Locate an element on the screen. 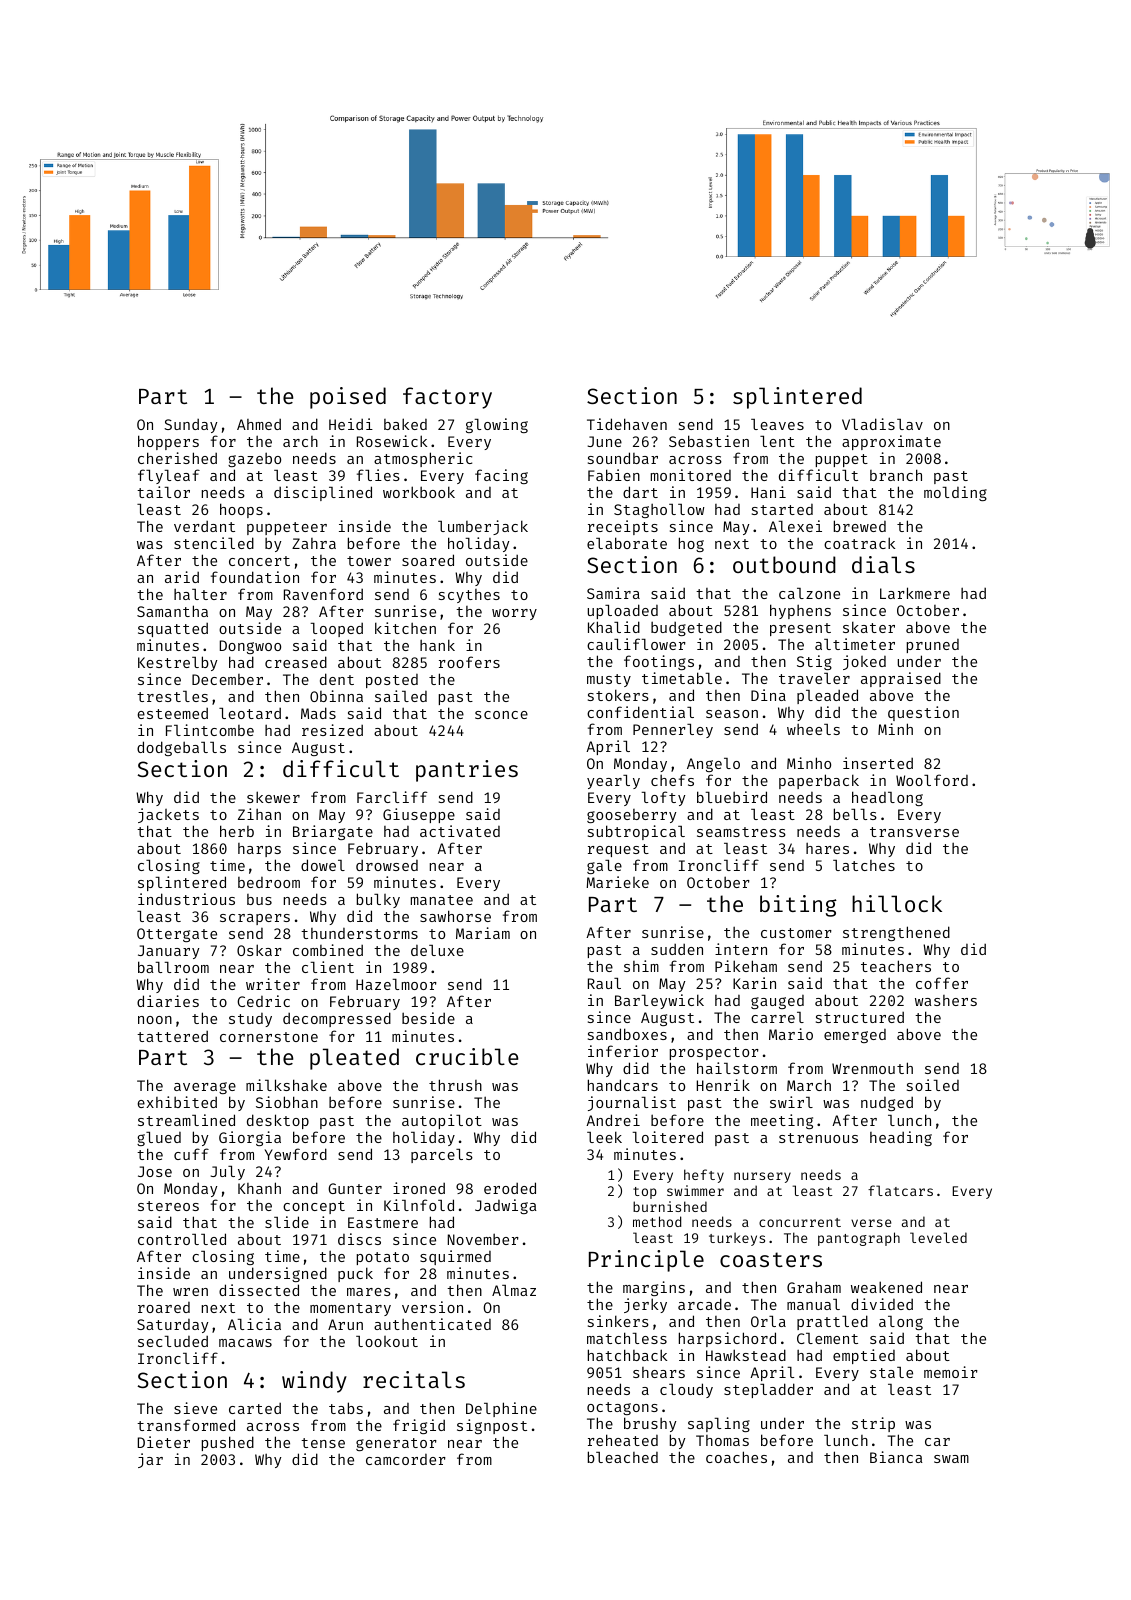  gale is located at coordinates (604, 867).
